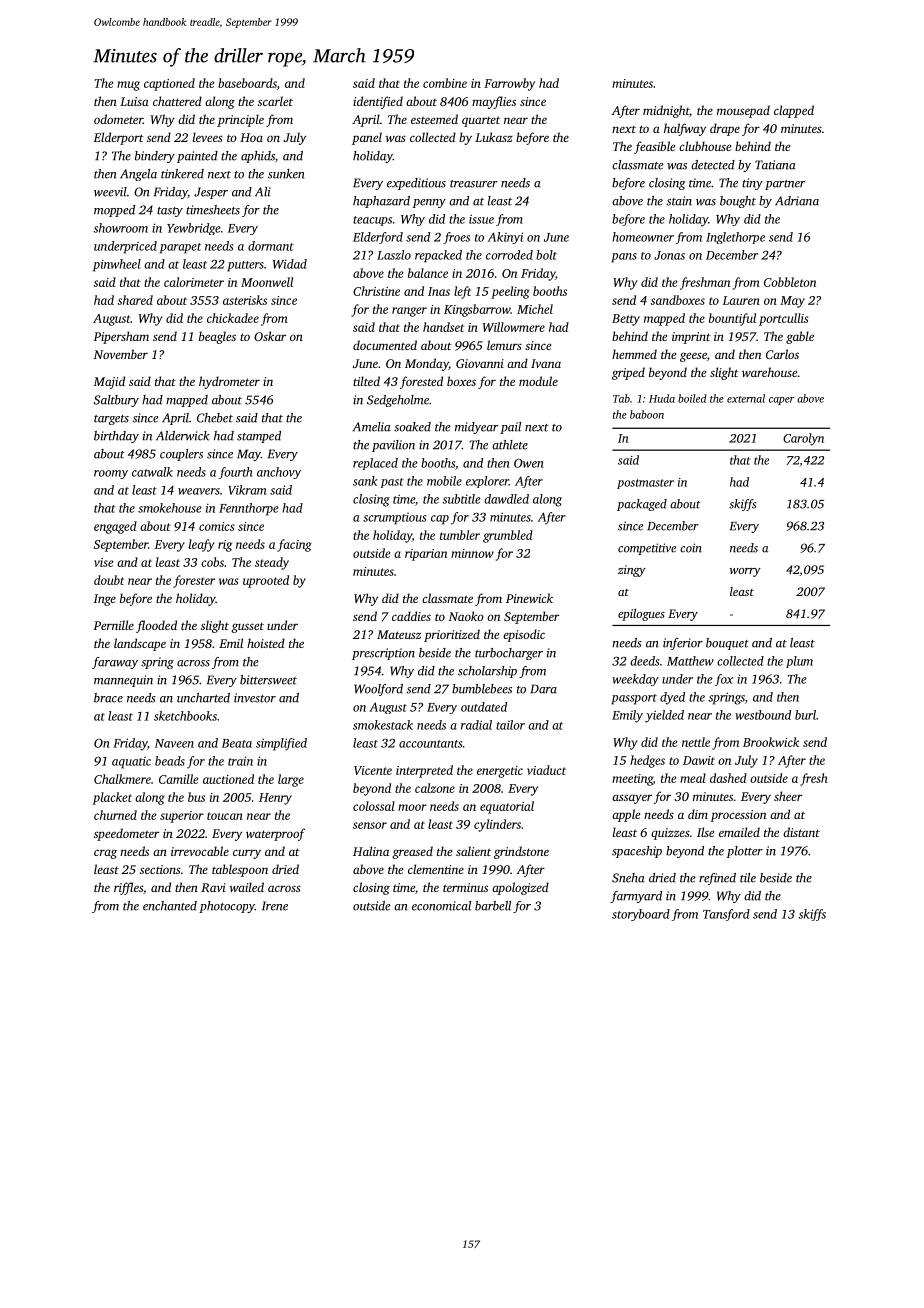 The image size is (924, 1308). What do you see at coordinates (411, 616) in the screenshot?
I see `caddies` at bounding box center [411, 616].
